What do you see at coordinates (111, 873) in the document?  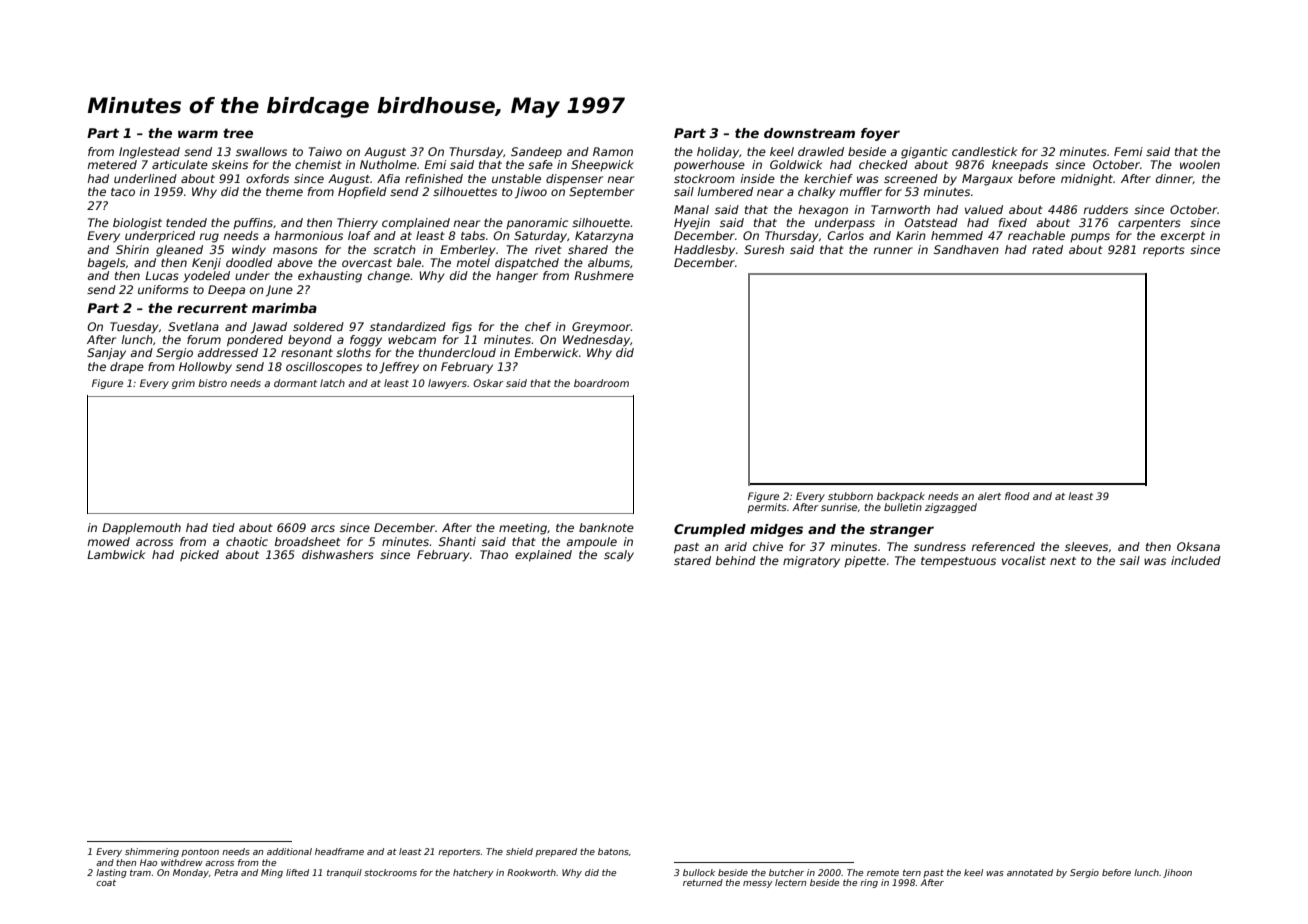 I see `lasting` at bounding box center [111, 873].
